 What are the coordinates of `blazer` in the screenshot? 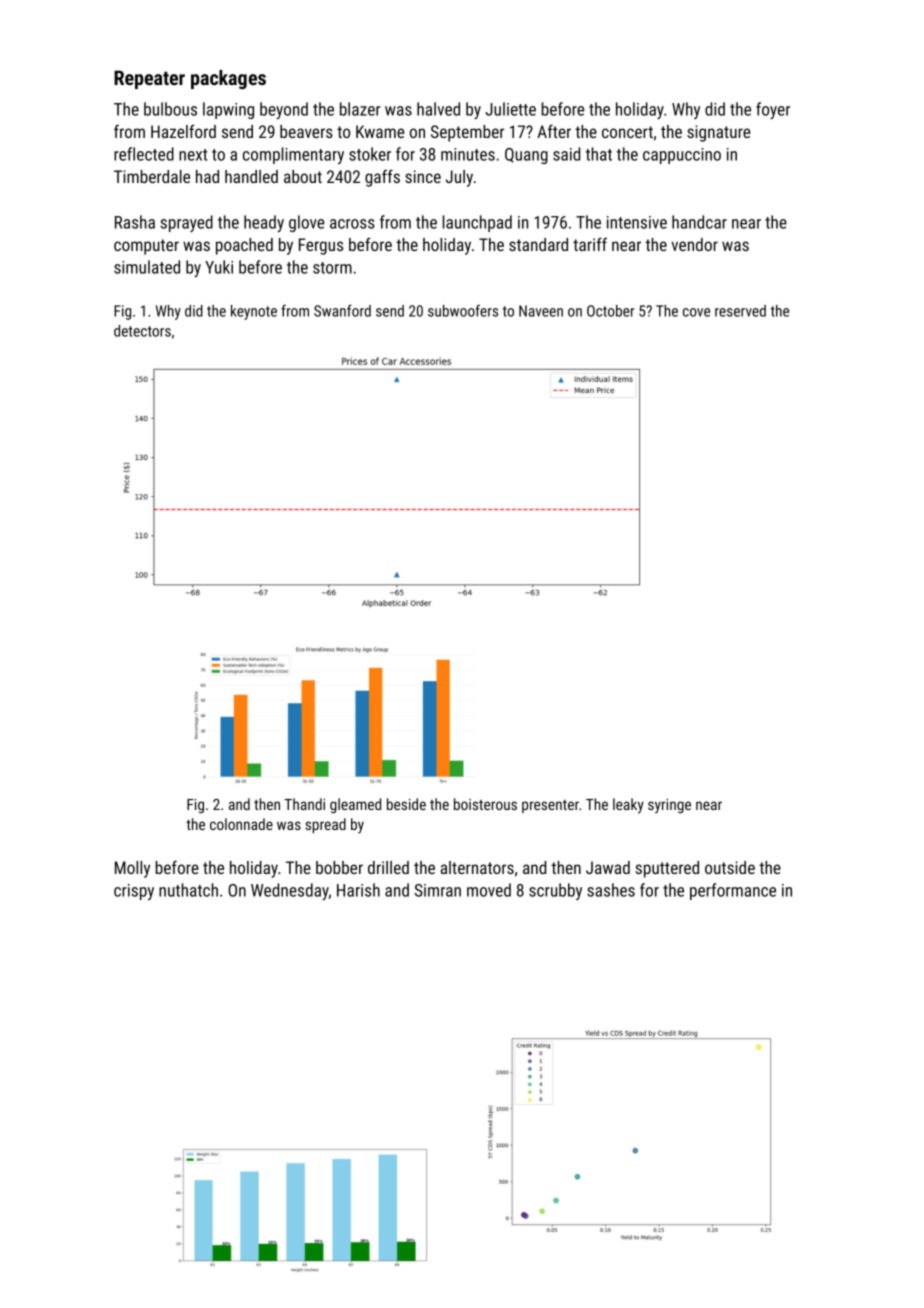 It's located at (360, 109).
